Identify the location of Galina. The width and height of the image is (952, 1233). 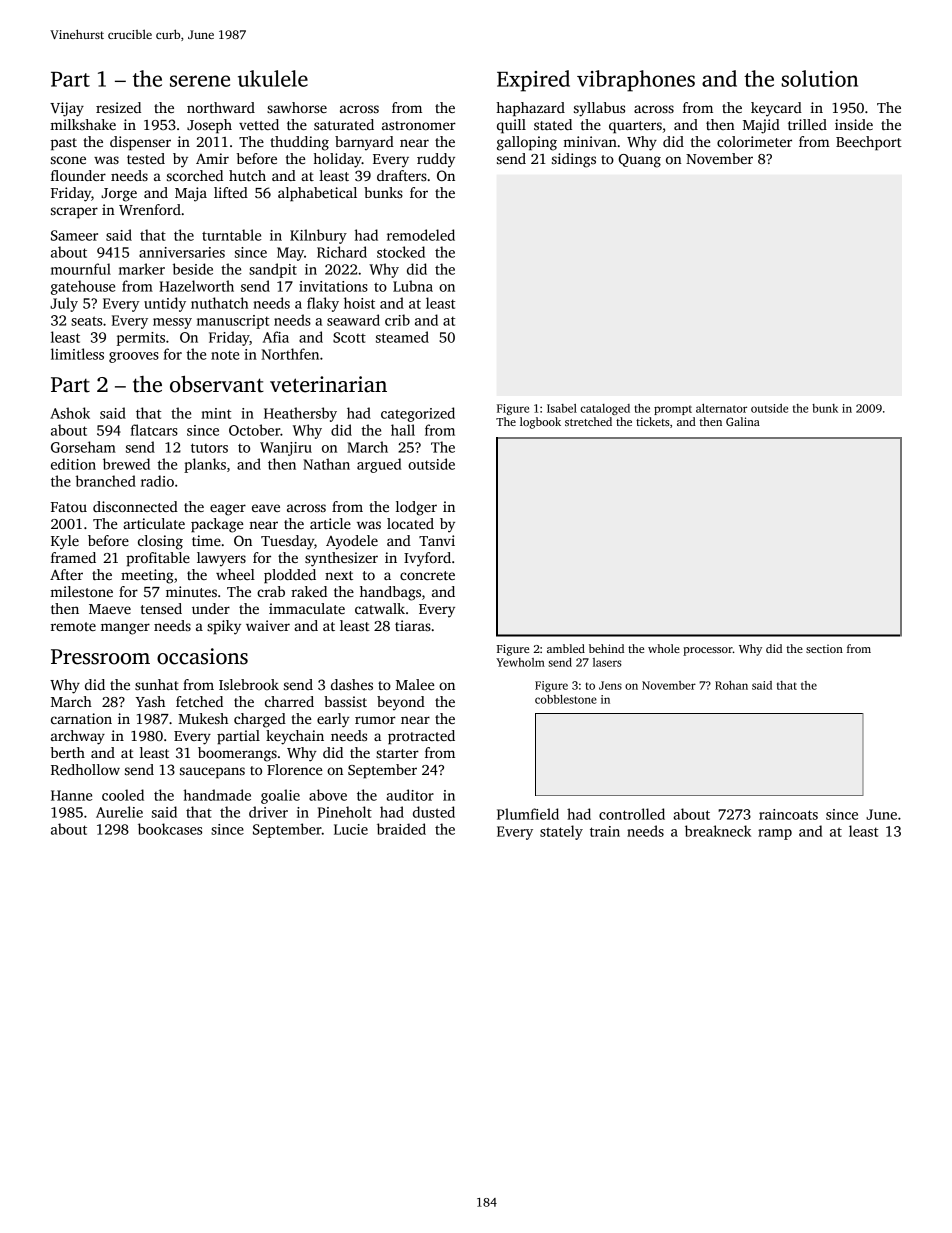
(743, 421).
